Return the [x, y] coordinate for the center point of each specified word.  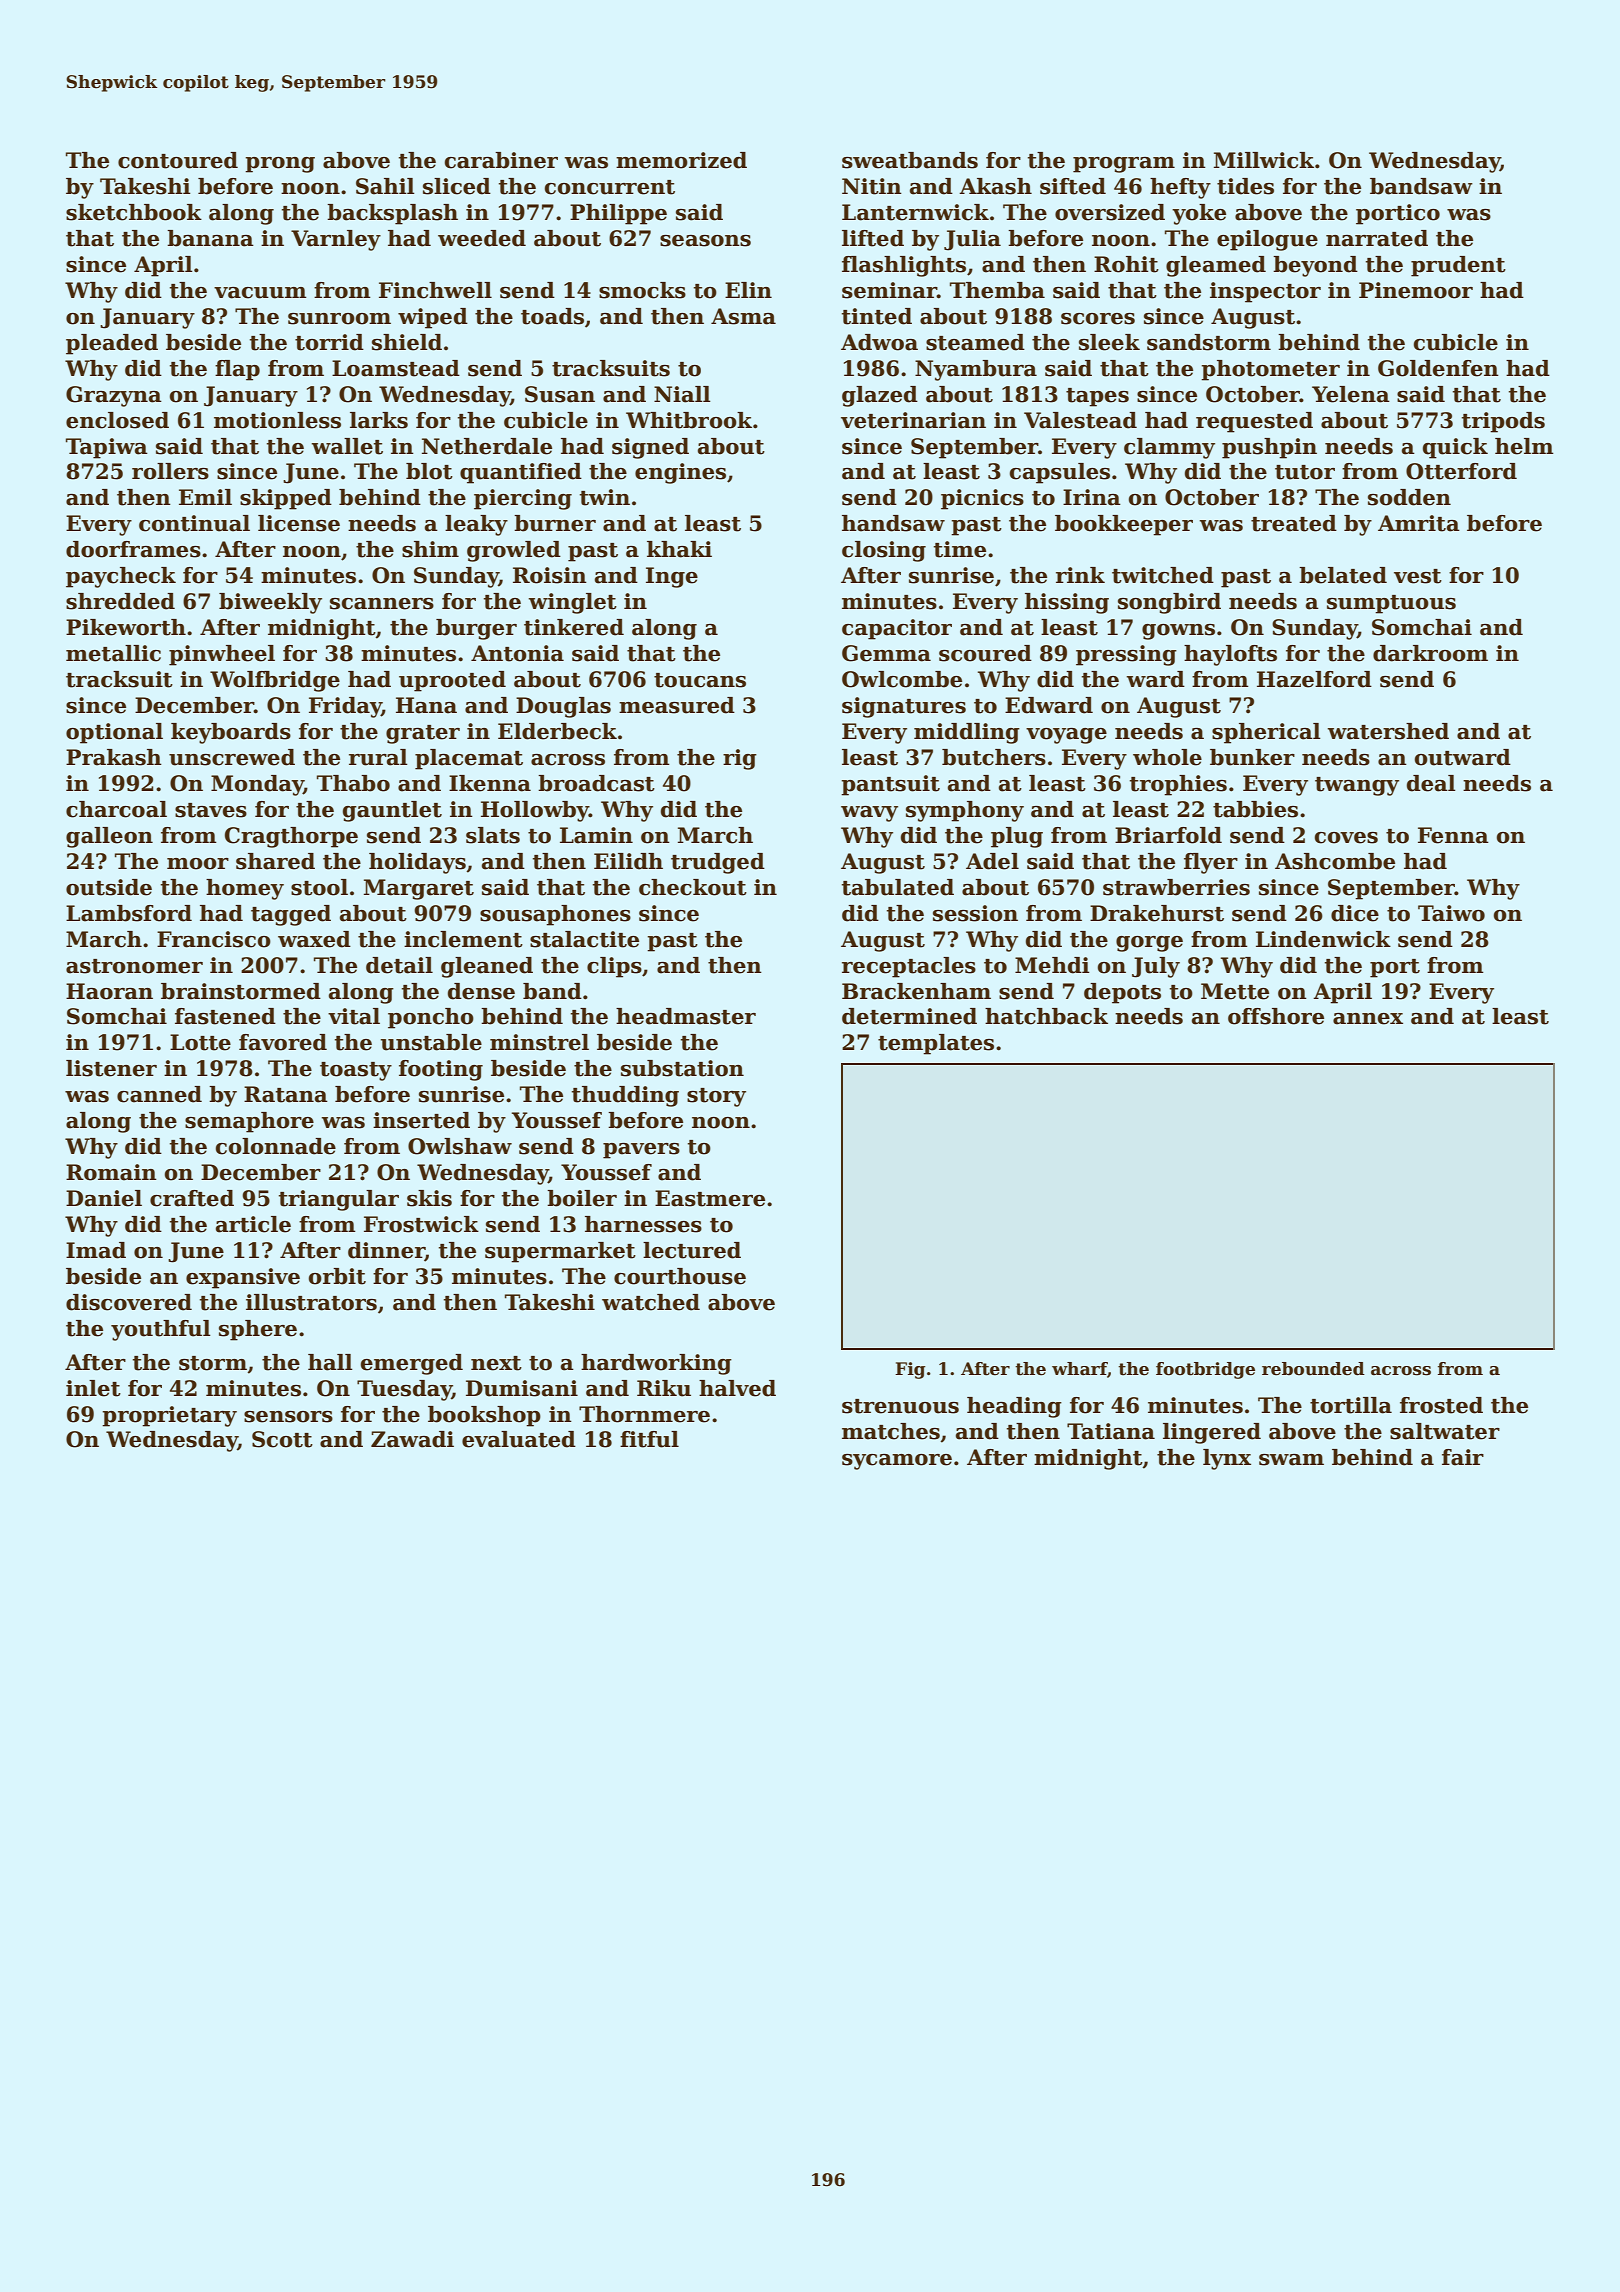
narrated [1377, 238]
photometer [1270, 370]
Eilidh [628, 861]
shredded [120, 601]
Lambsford [129, 913]
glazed [880, 396]
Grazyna [114, 396]
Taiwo [1451, 913]
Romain [111, 1172]
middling [967, 733]
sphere [258, 1330]
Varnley [336, 240]
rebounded [1313, 1369]
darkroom [1430, 653]
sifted [1073, 186]
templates [936, 1044]
